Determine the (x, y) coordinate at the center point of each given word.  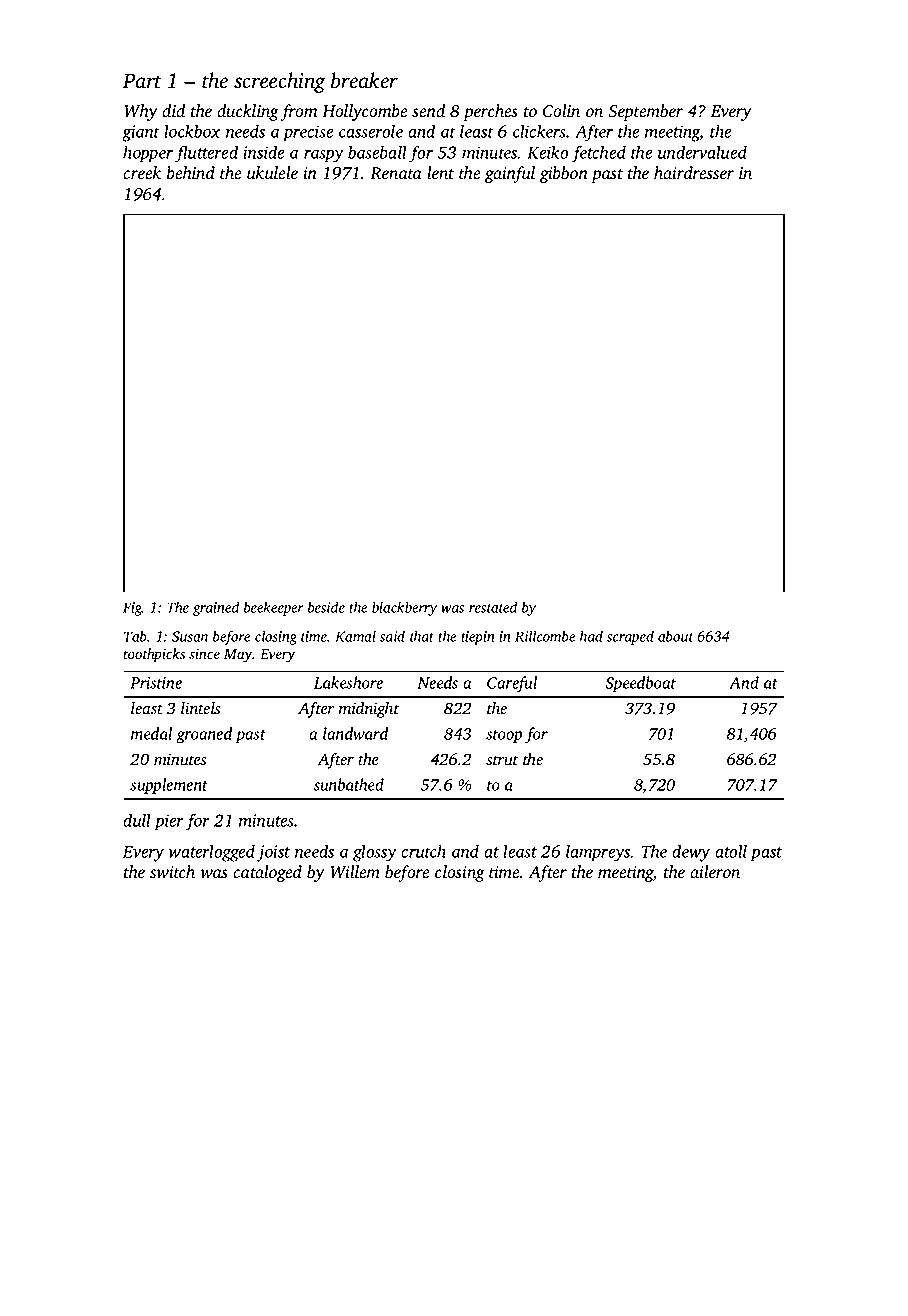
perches (490, 112)
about (676, 636)
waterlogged (212, 853)
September (645, 112)
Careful (512, 684)
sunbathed (349, 784)
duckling (248, 112)
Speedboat (640, 684)
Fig (132, 609)
